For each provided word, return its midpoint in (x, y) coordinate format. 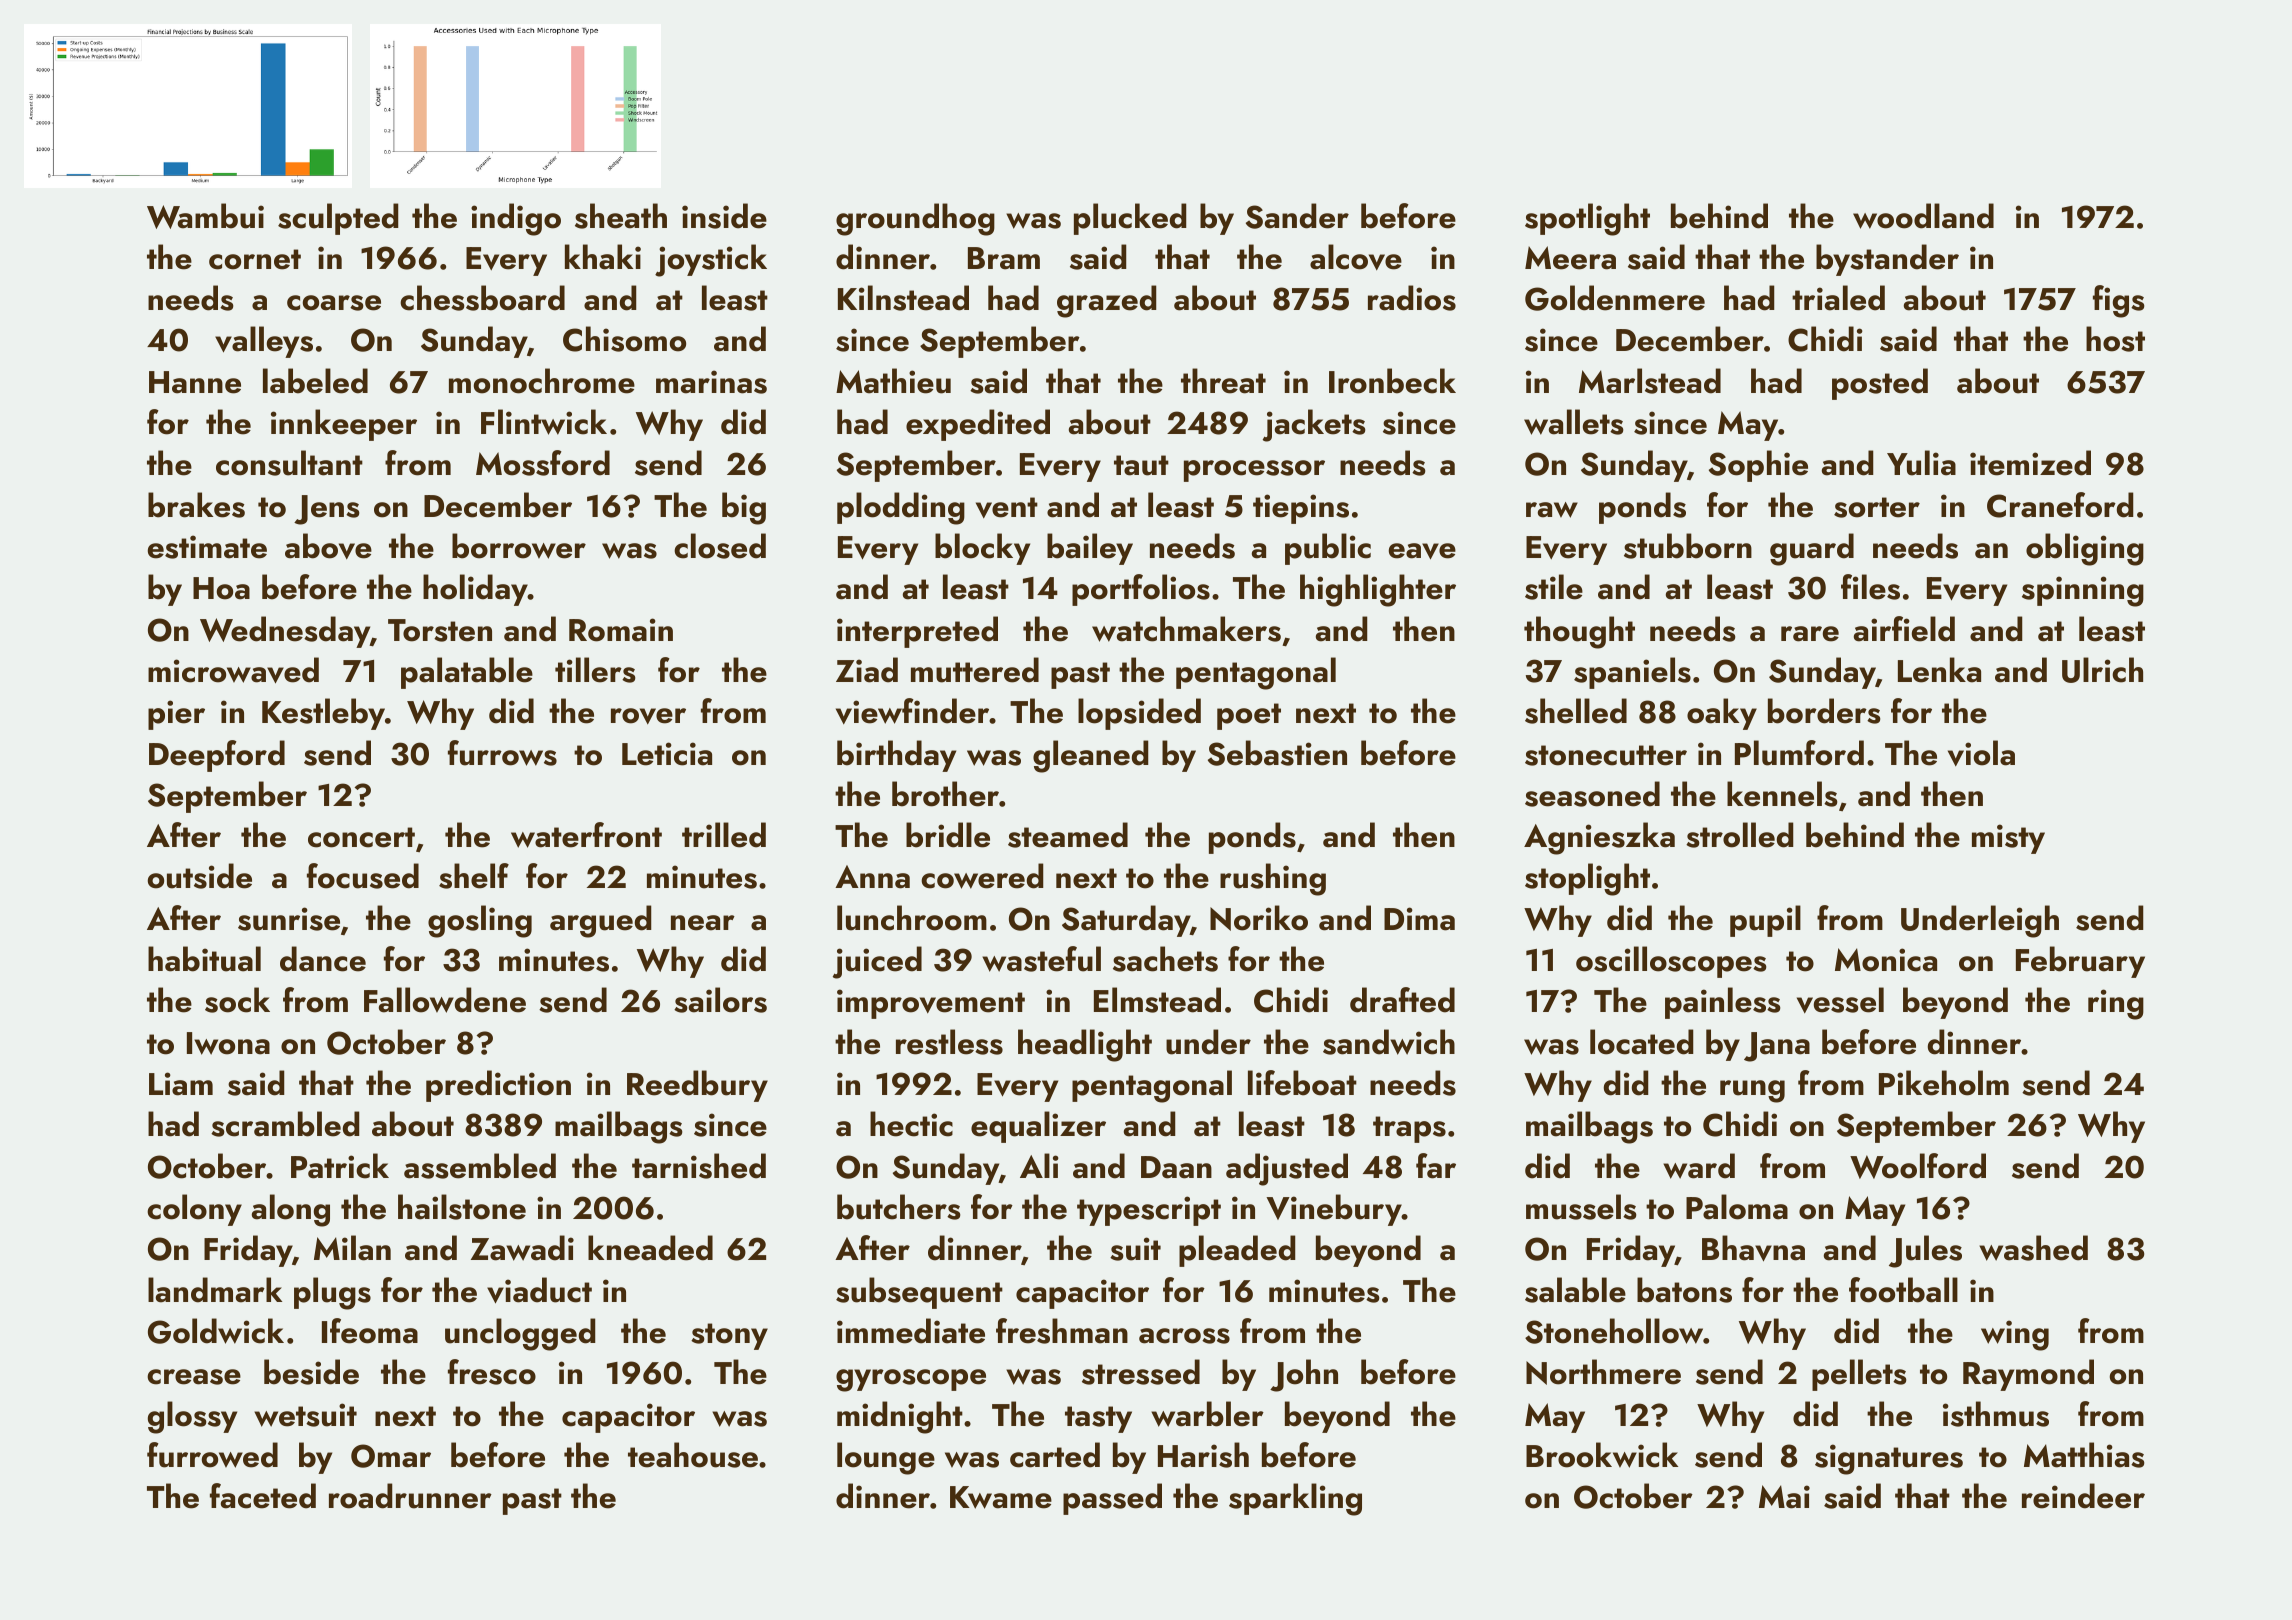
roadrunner (410, 1496)
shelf (474, 876)
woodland (1923, 216)
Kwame (1001, 1497)
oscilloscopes (1671, 962)
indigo (516, 219)
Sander (1297, 216)
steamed (1068, 835)
